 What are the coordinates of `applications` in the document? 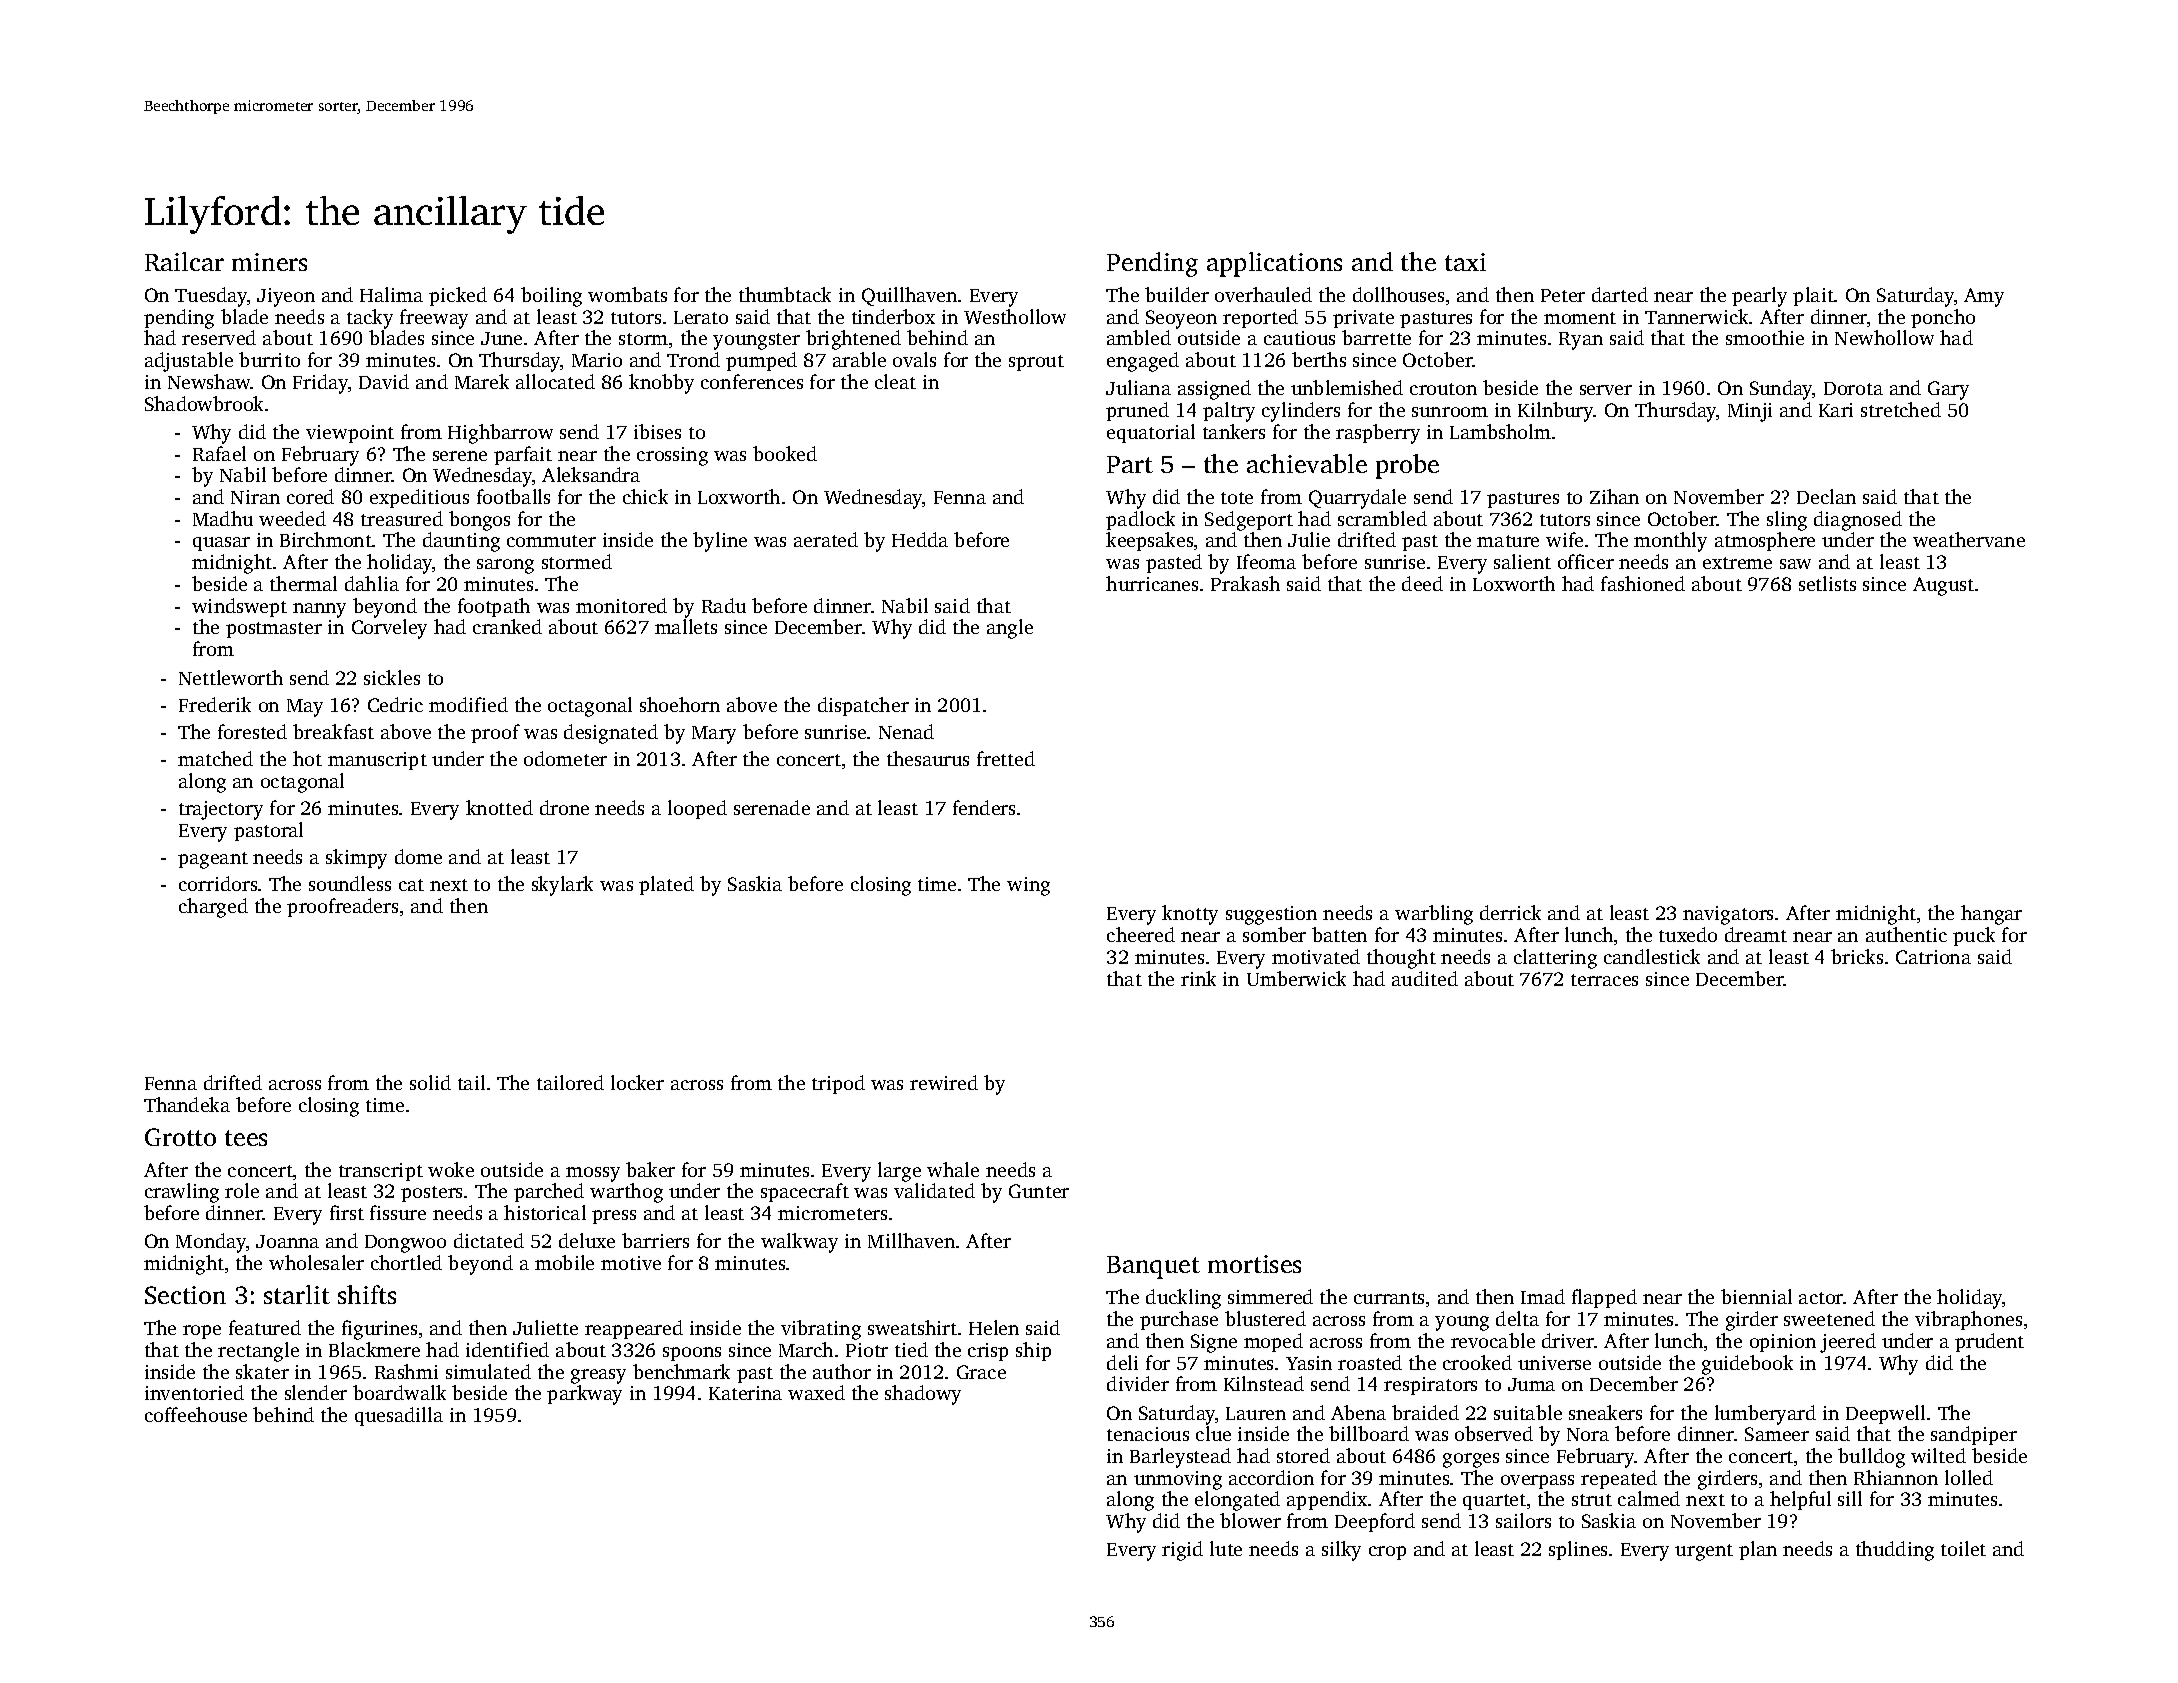 It's located at (1274, 264).
